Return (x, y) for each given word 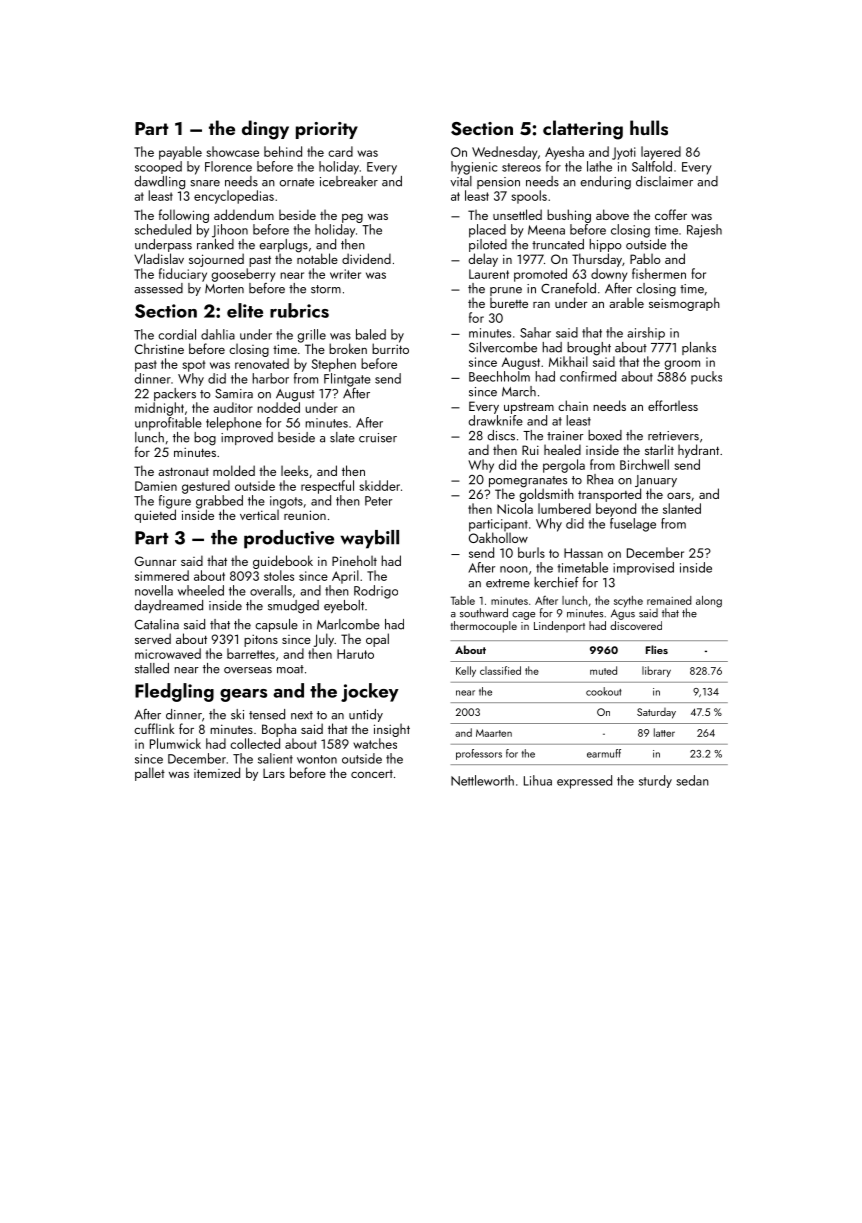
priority (327, 130)
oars (679, 495)
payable (180, 153)
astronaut (183, 471)
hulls (649, 128)
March (519, 391)
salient (275, 758)
